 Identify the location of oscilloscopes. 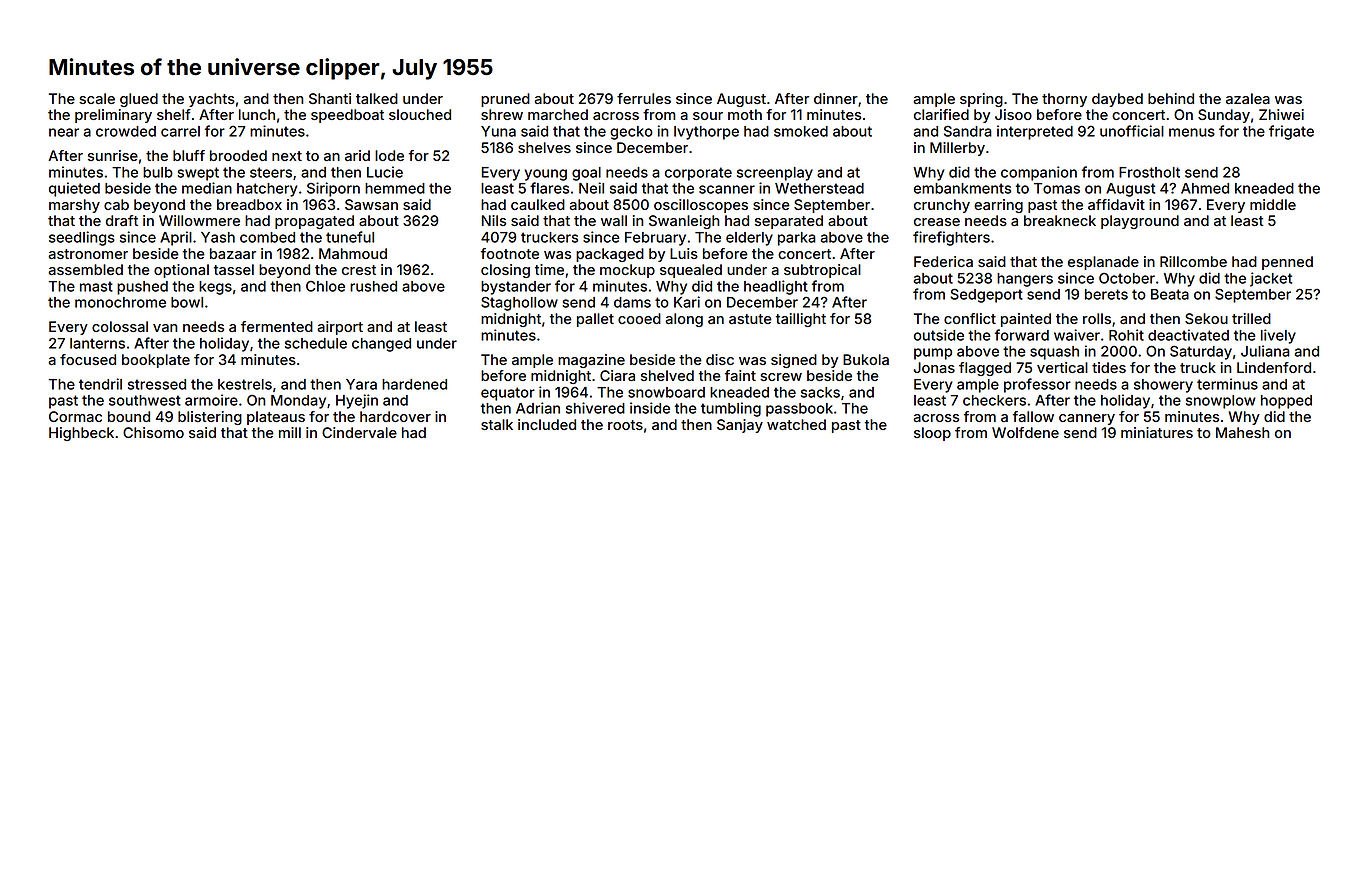
(701, 206).
